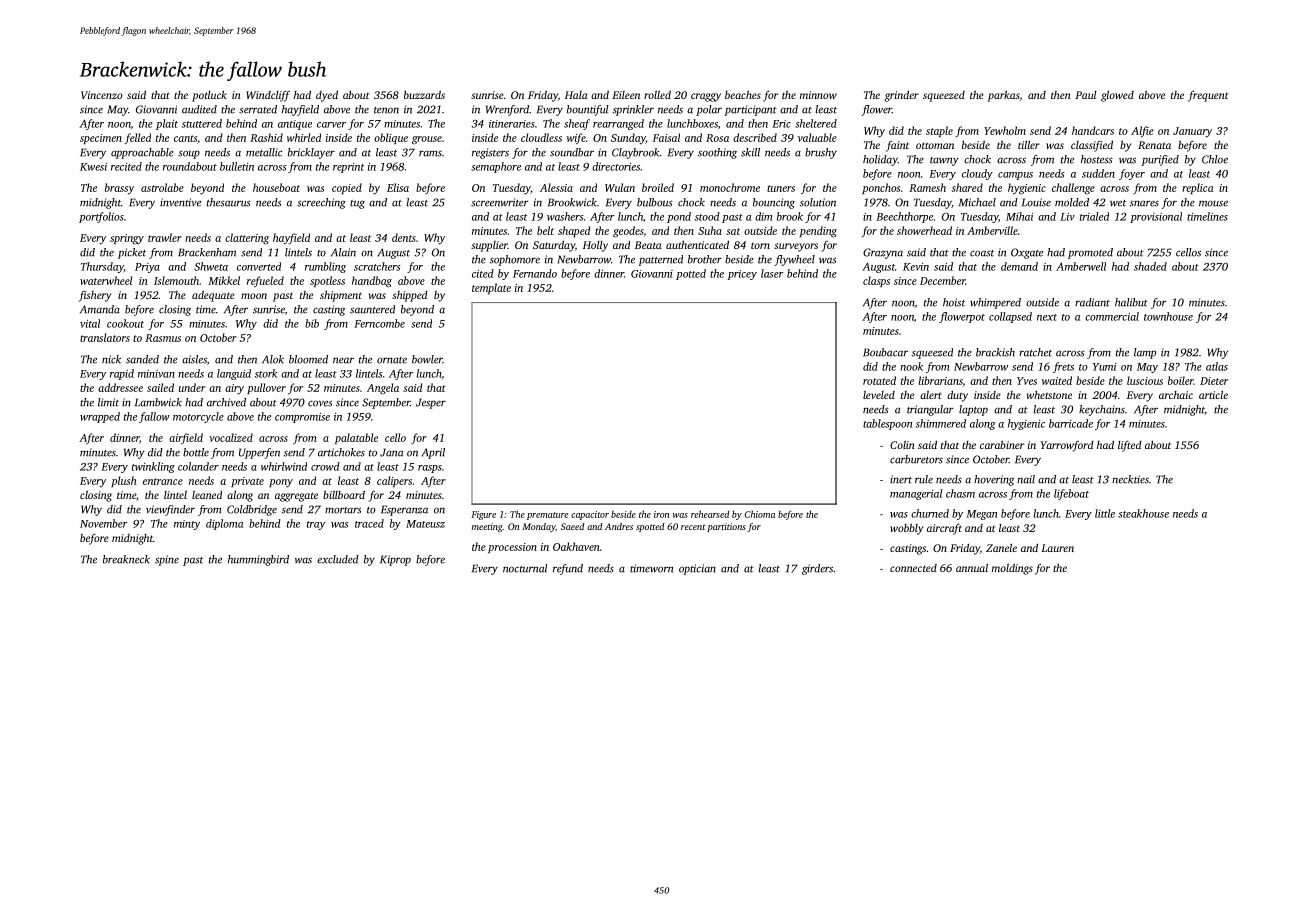 This screenshot has width=1308, height=924. Describe the element at coordinates (726, 527) in the screenshot. I see `partitions` at that location.
